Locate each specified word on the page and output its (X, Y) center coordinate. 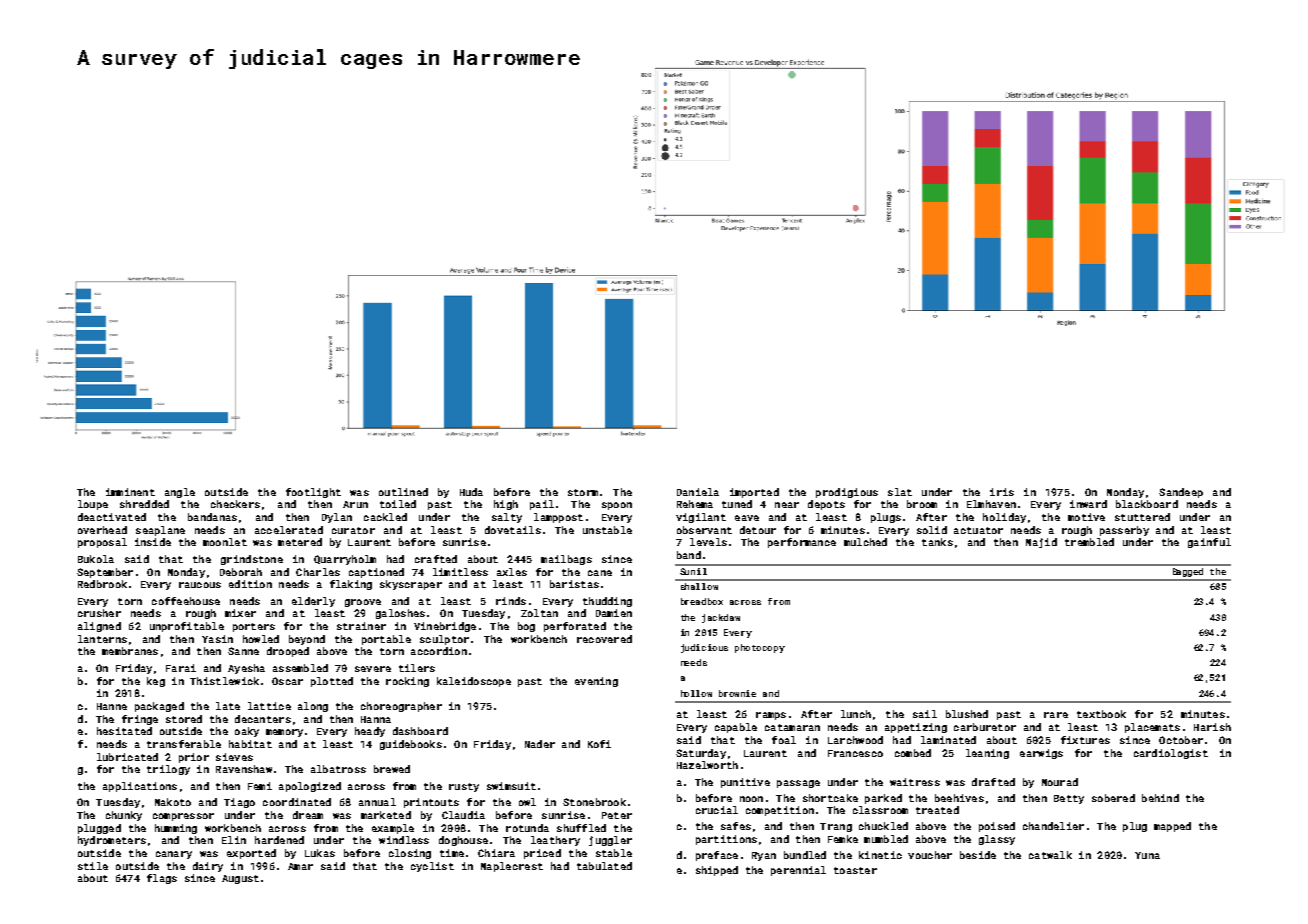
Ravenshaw (244, 769)
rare (1056, 715)
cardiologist (1171, 754)
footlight (313, 493)
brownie (737, 693)
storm (583, 492)
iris (1002, 492)
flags (162, 879)
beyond (307, 640)
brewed (392, 769)
